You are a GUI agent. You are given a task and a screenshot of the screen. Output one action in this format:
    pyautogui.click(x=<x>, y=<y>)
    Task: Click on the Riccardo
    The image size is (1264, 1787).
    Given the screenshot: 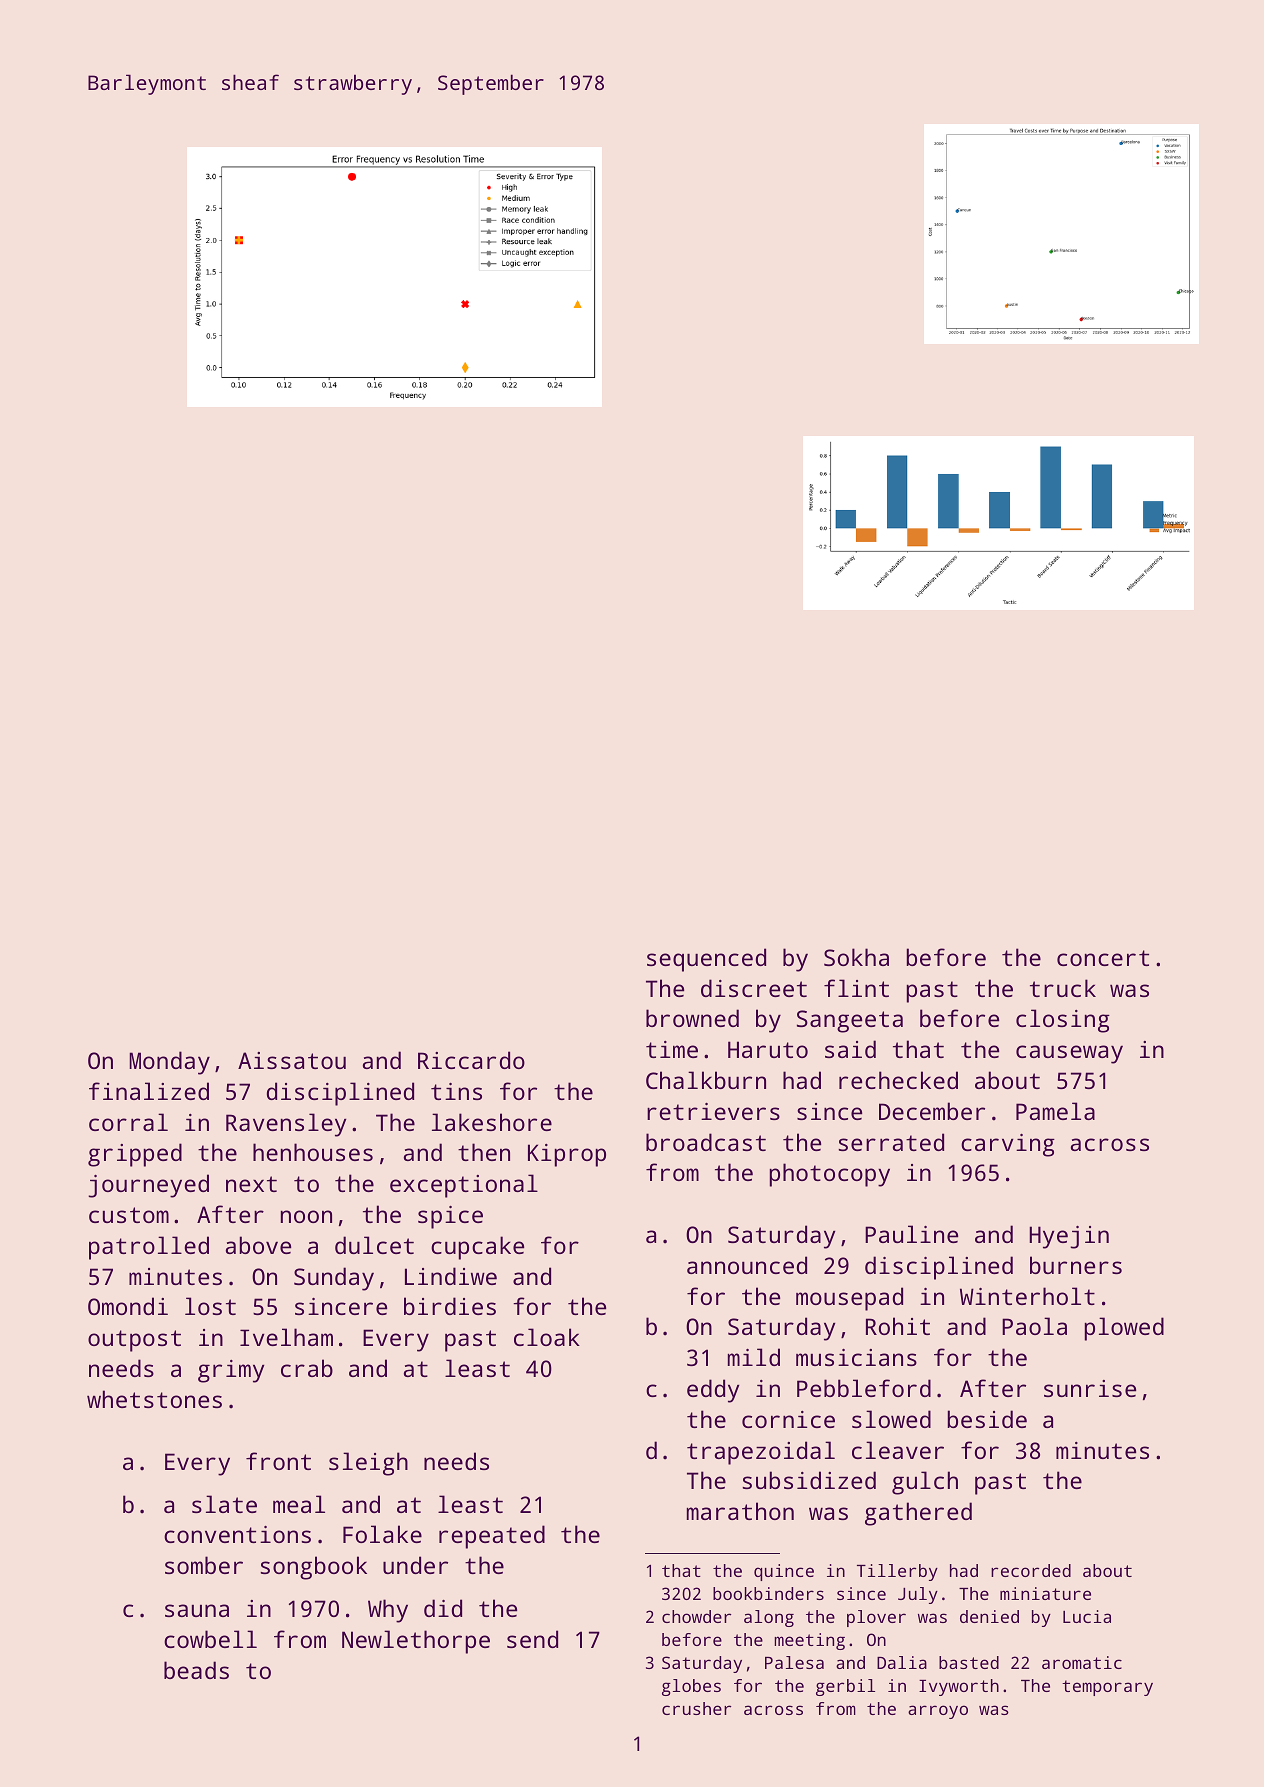 What is the action you would take?
    pyautogui.click(x=471, y=1060)
